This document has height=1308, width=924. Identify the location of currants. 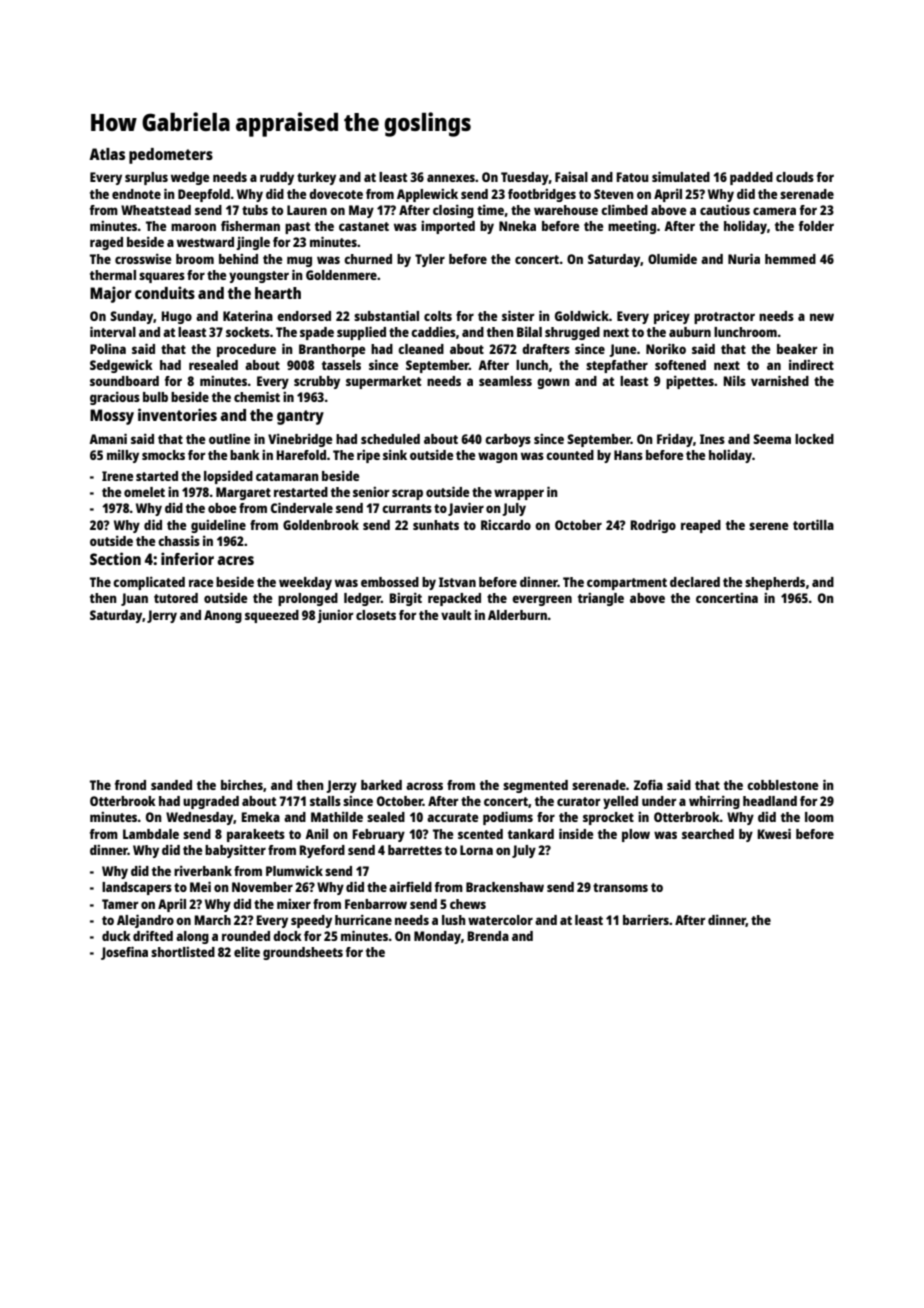
(407, 508).
